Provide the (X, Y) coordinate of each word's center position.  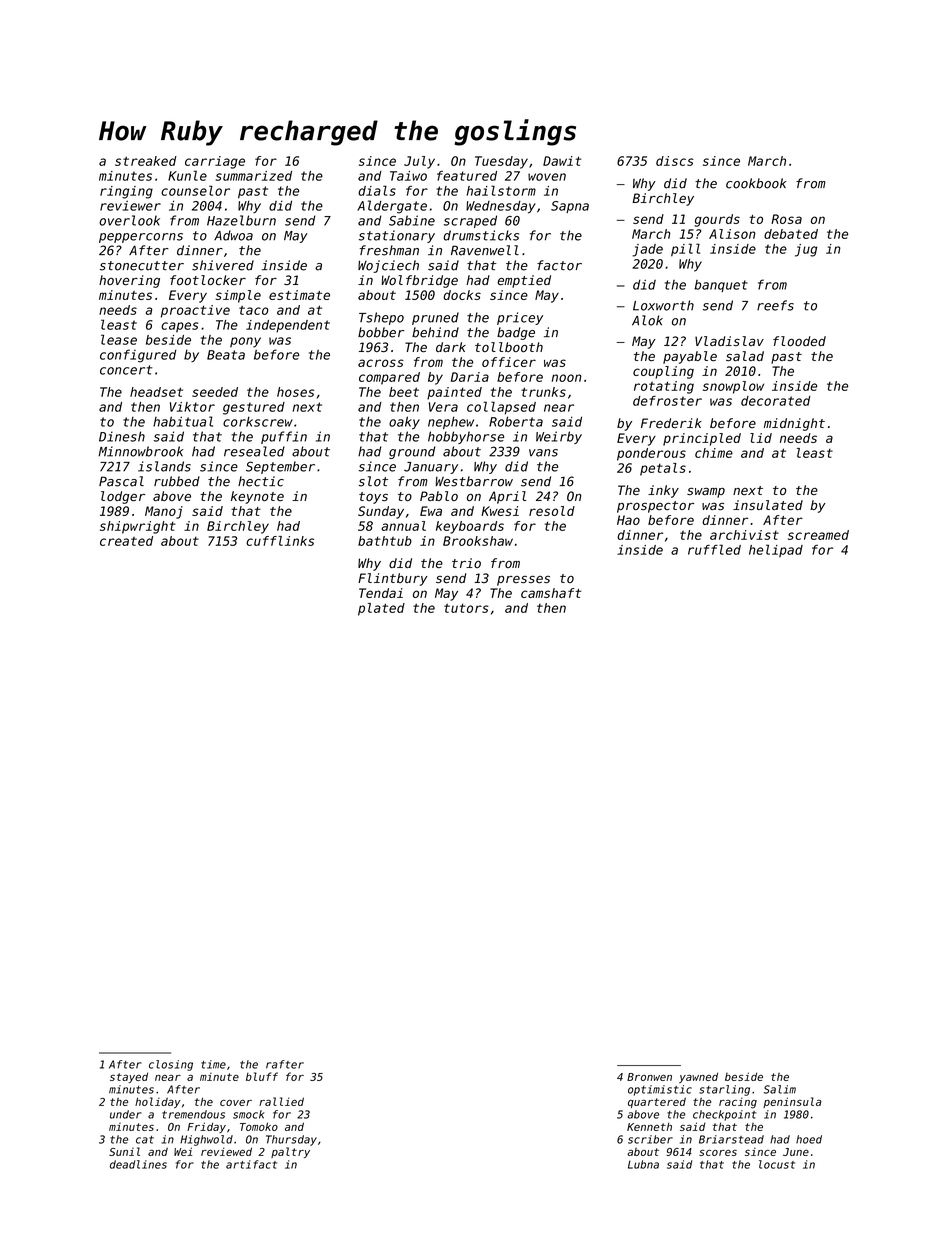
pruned (435, 318)
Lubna (643, 1164)
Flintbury (393, 579)
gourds (717, 220)
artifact (251, 1164)
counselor (195, 190)
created (126, 541)
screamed (818, 535)
